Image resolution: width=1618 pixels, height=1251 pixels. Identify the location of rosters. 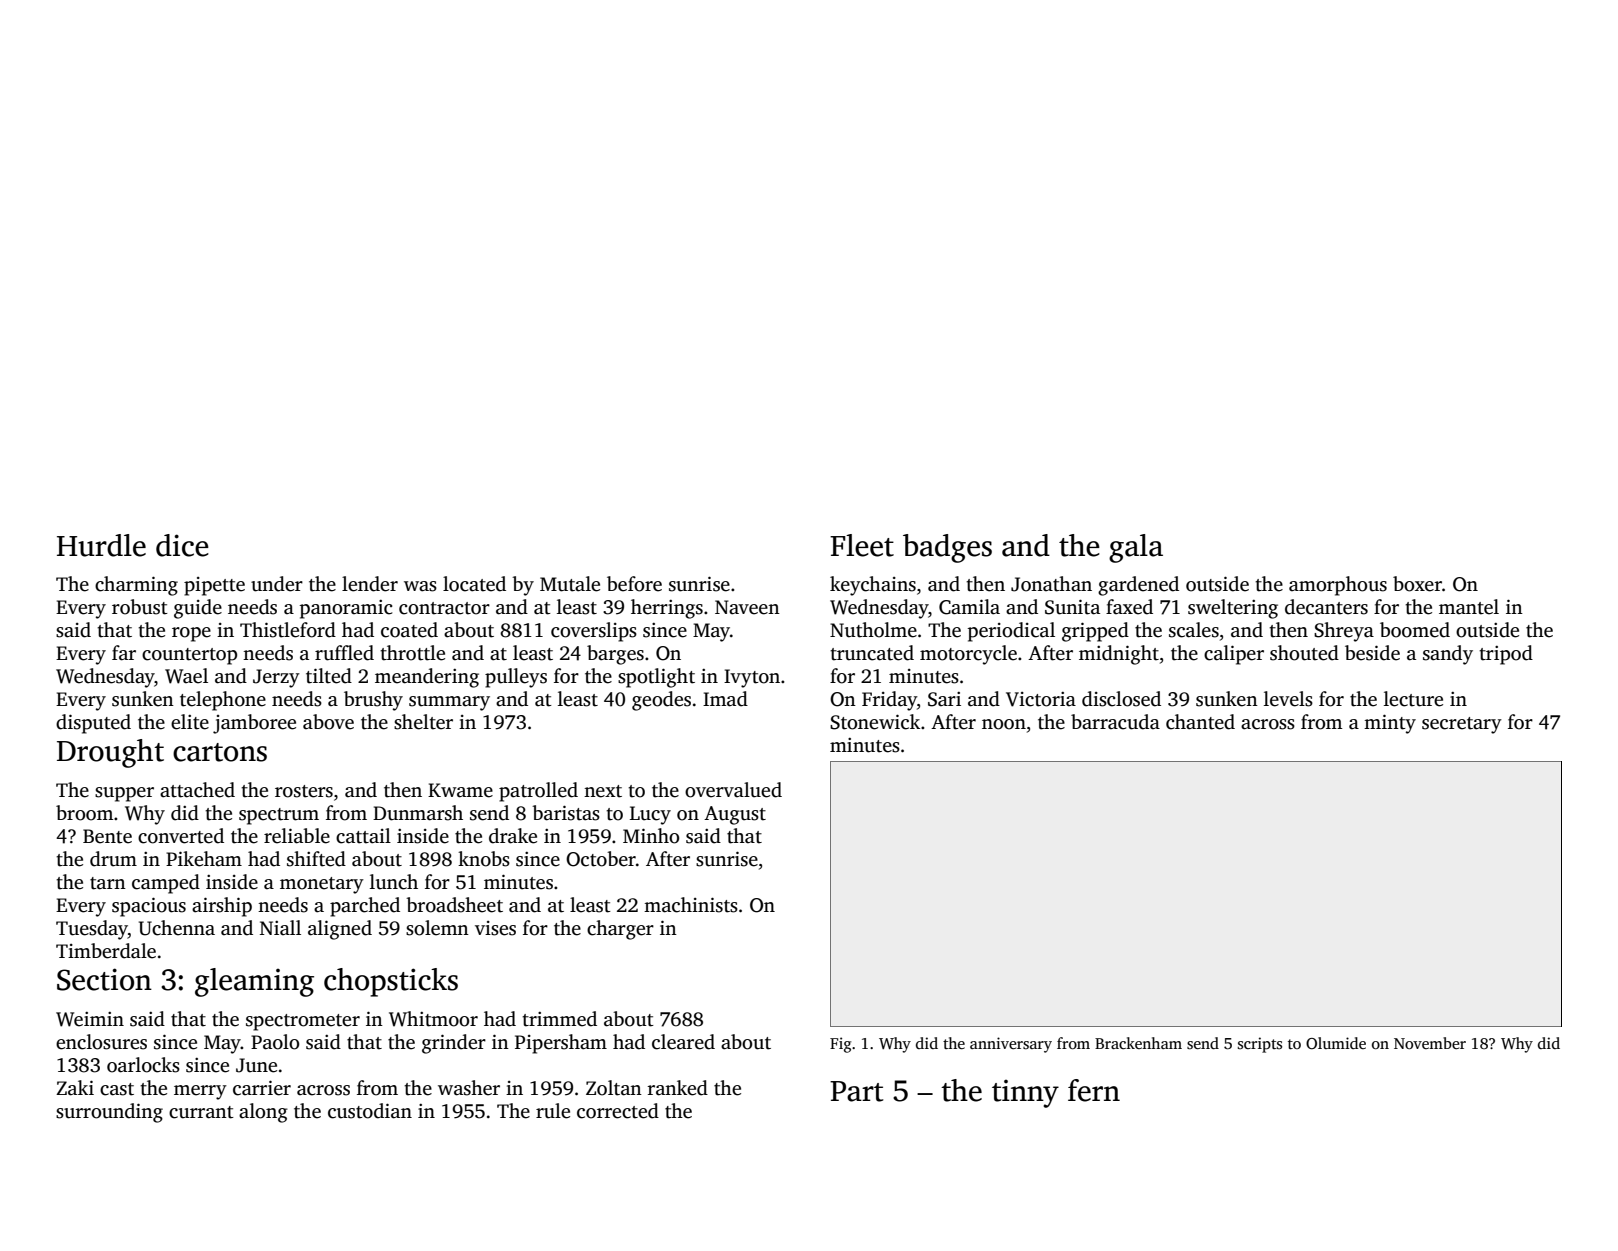
(304, 791).
